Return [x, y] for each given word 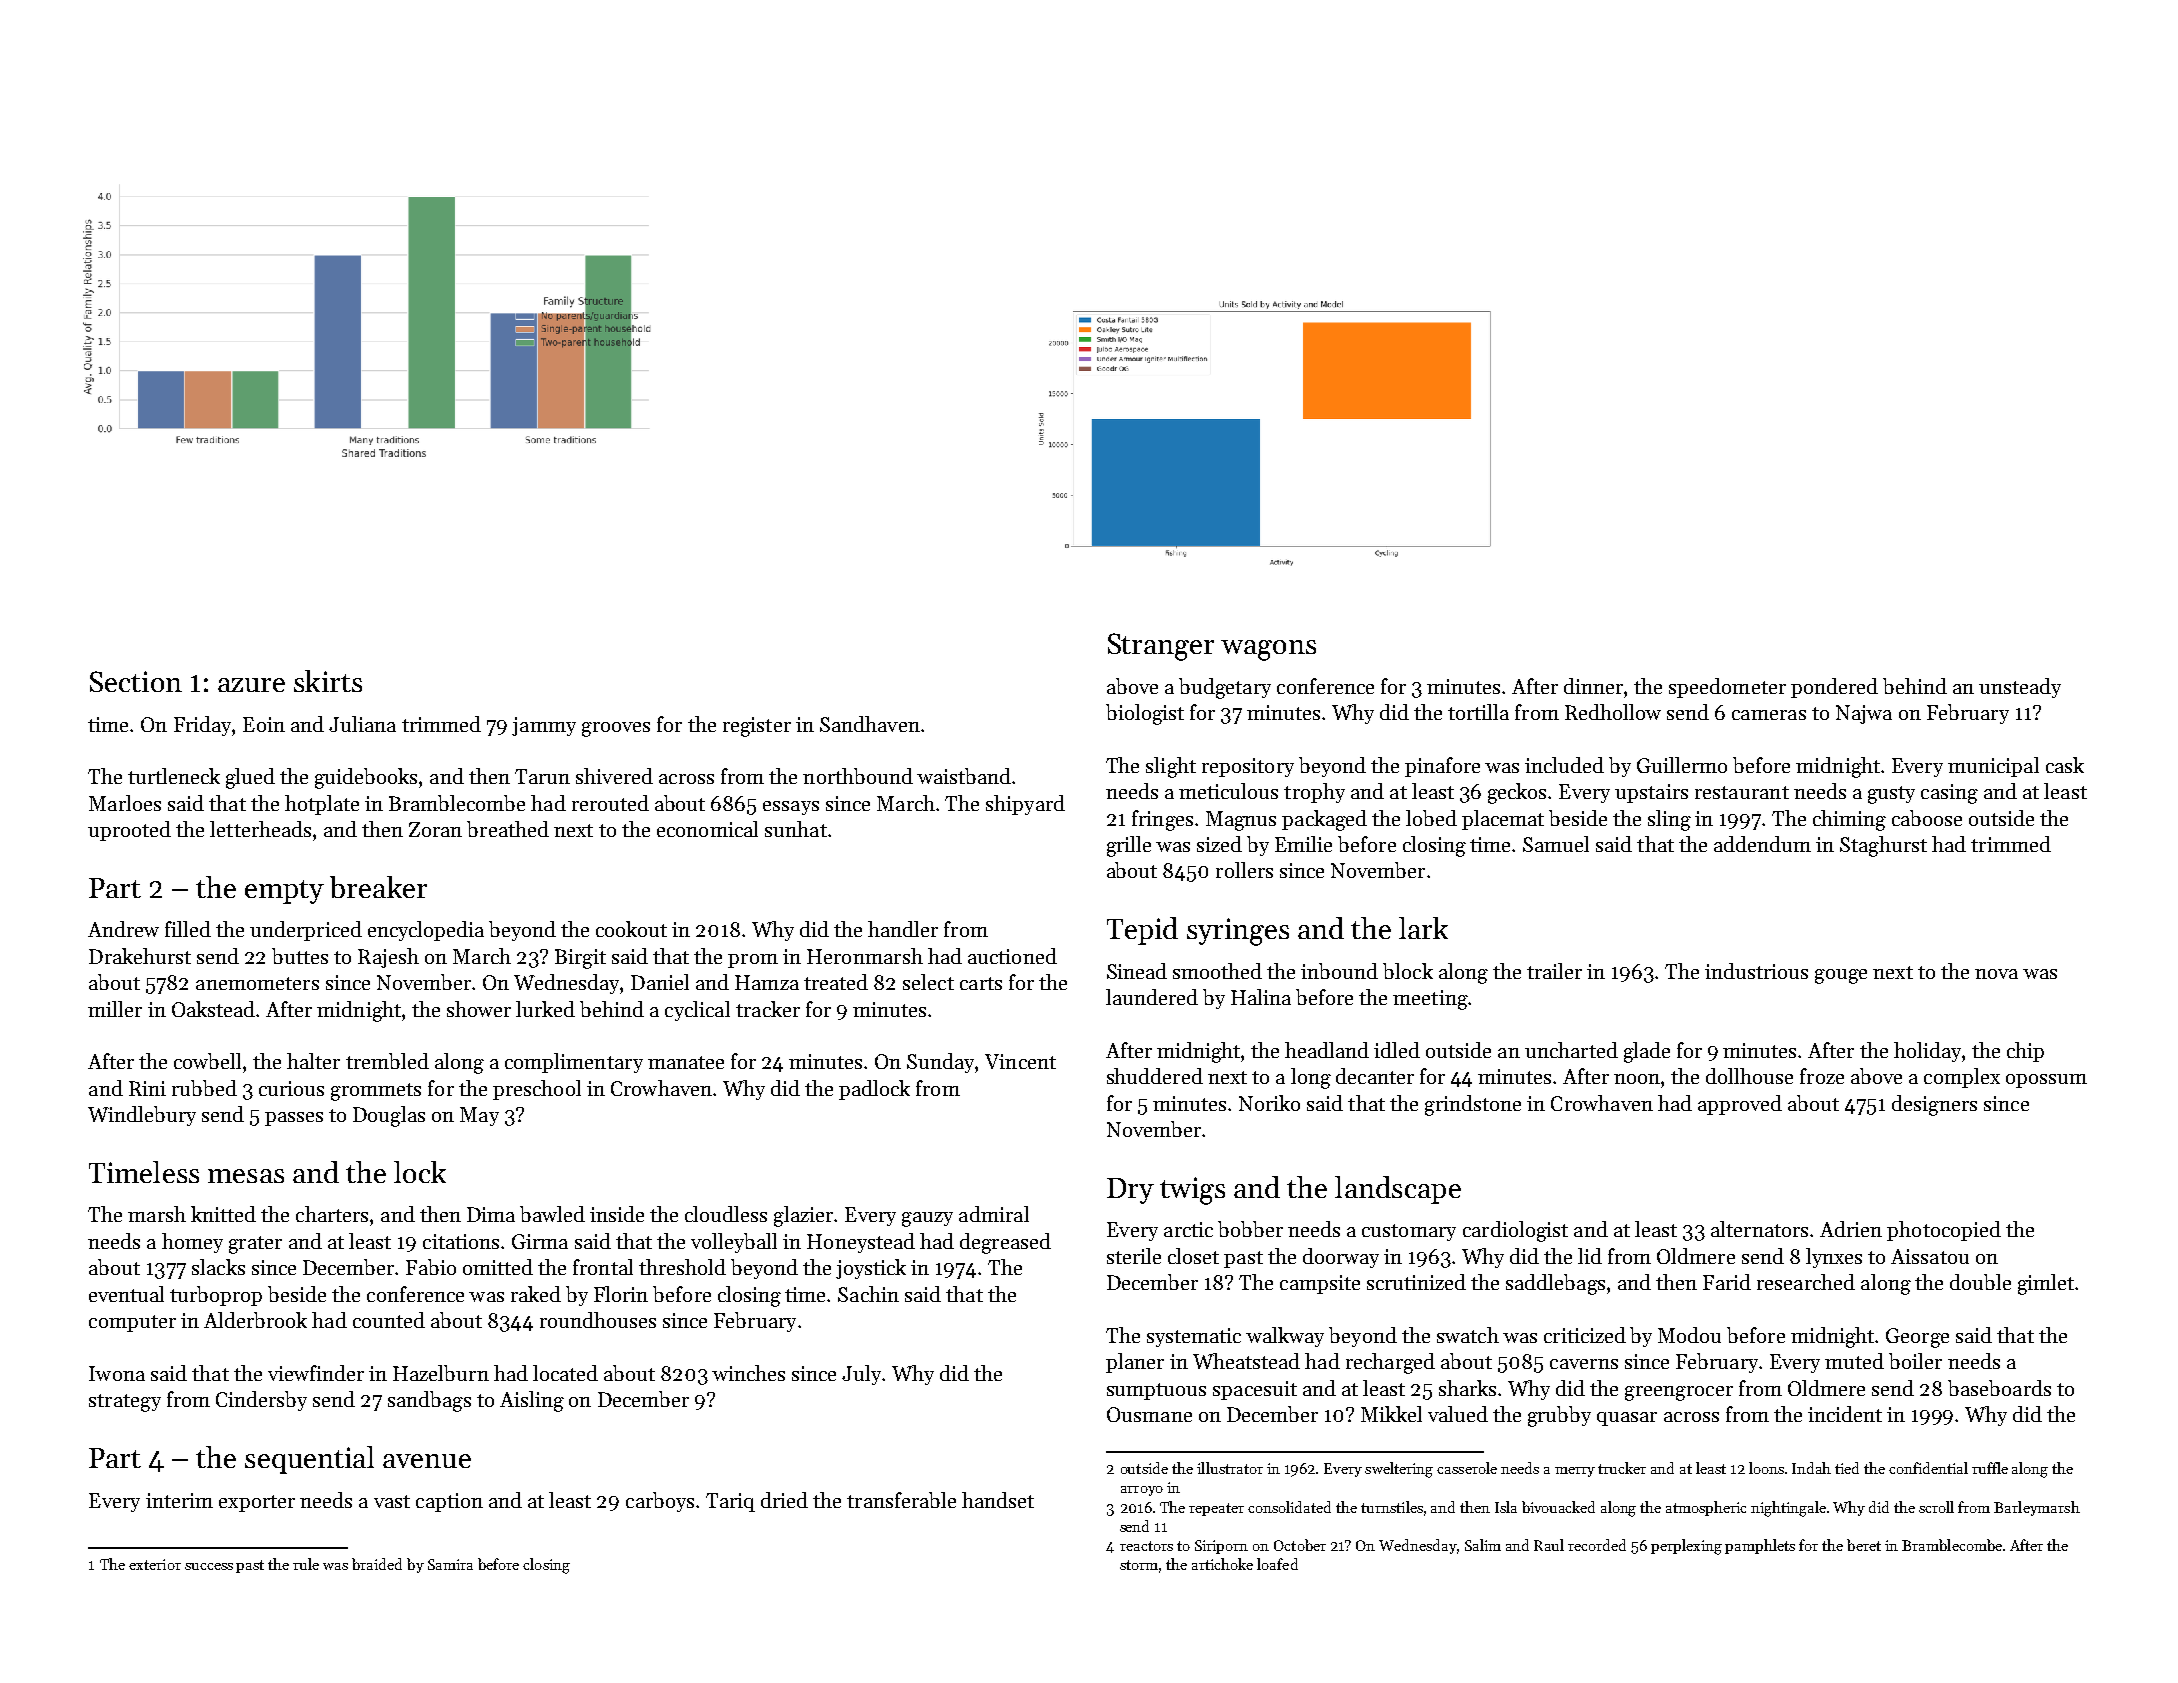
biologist [1145, 714]
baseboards [1999, 1388]
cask [2065, 765]
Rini [147, 1088]
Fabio [431, 1267]
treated [836, 982]
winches [748, 1373]
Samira [450, 1564]
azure [251, 685]
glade [1647, 1052]
